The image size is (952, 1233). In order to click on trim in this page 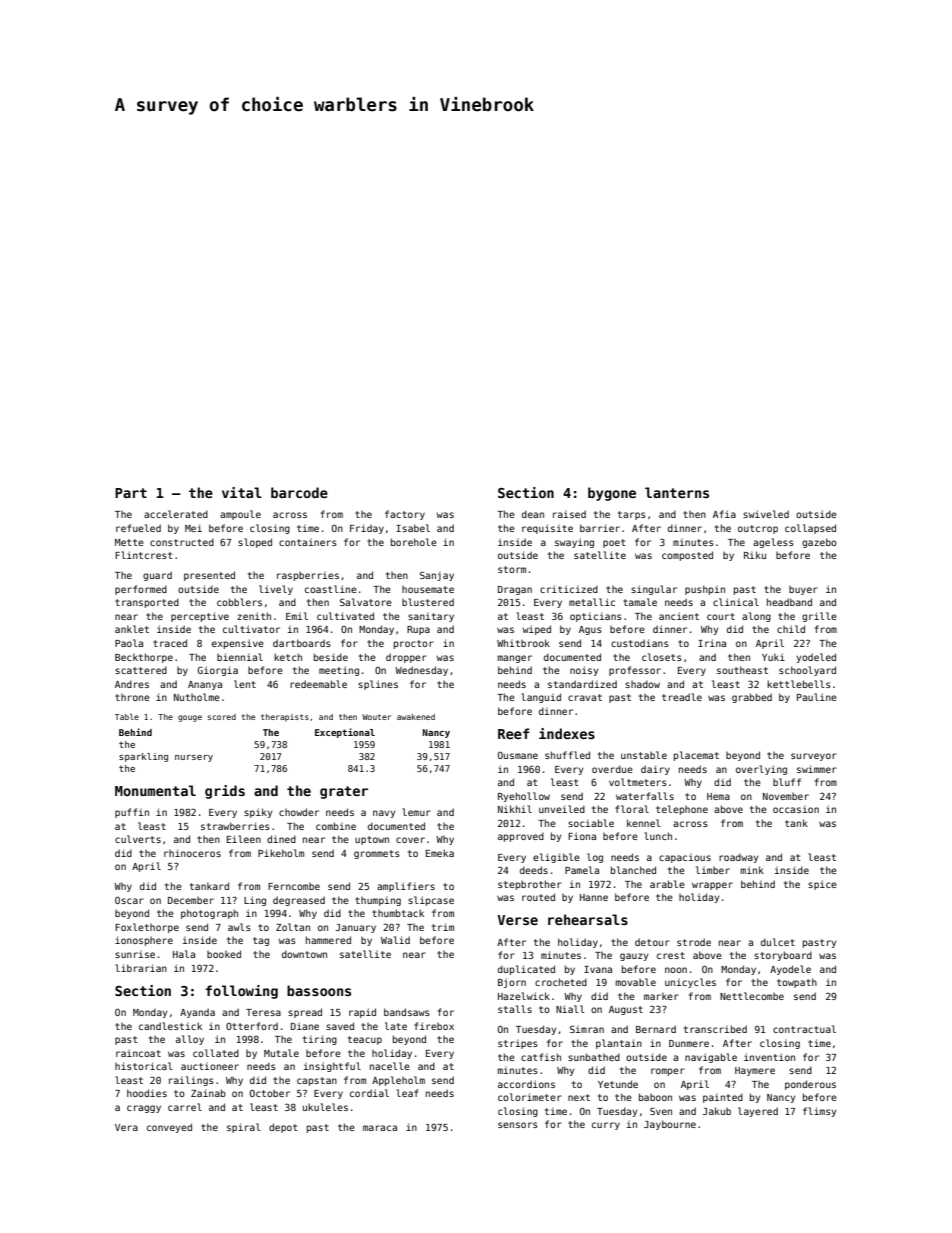, I will do `click(443, 927)`.
